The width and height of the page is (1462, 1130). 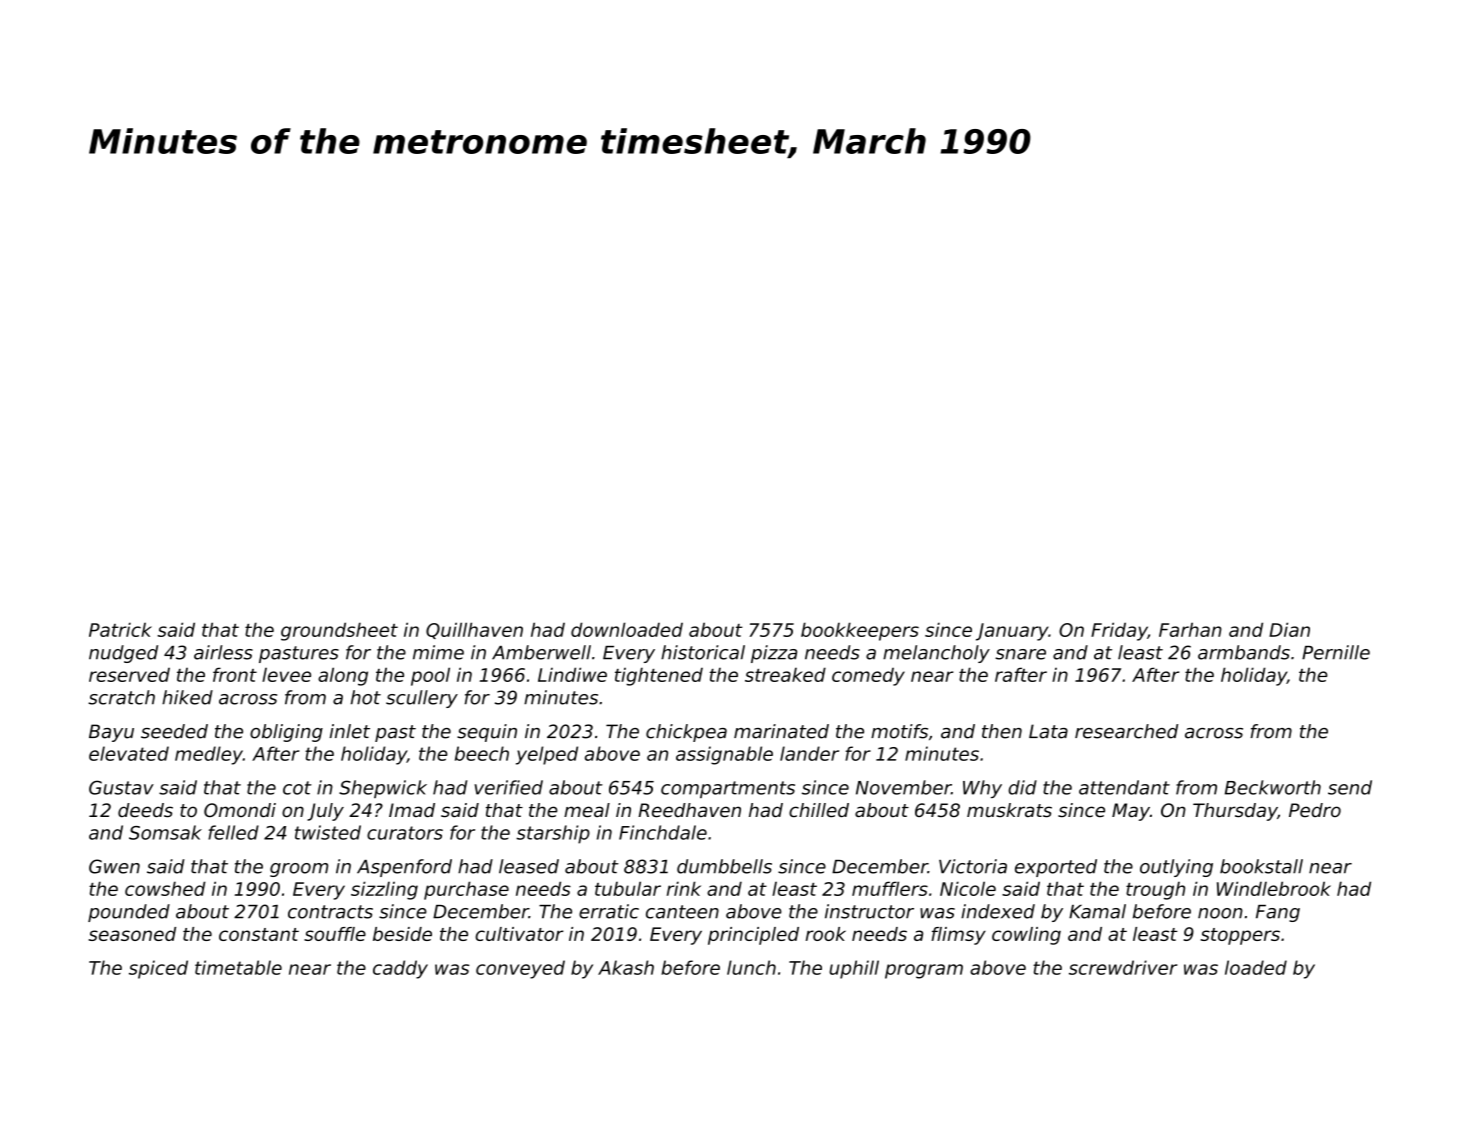 What do you see at coordinates (860, 631) in the page?
I see `bookkeepers` at bounding box center [860, 631].
